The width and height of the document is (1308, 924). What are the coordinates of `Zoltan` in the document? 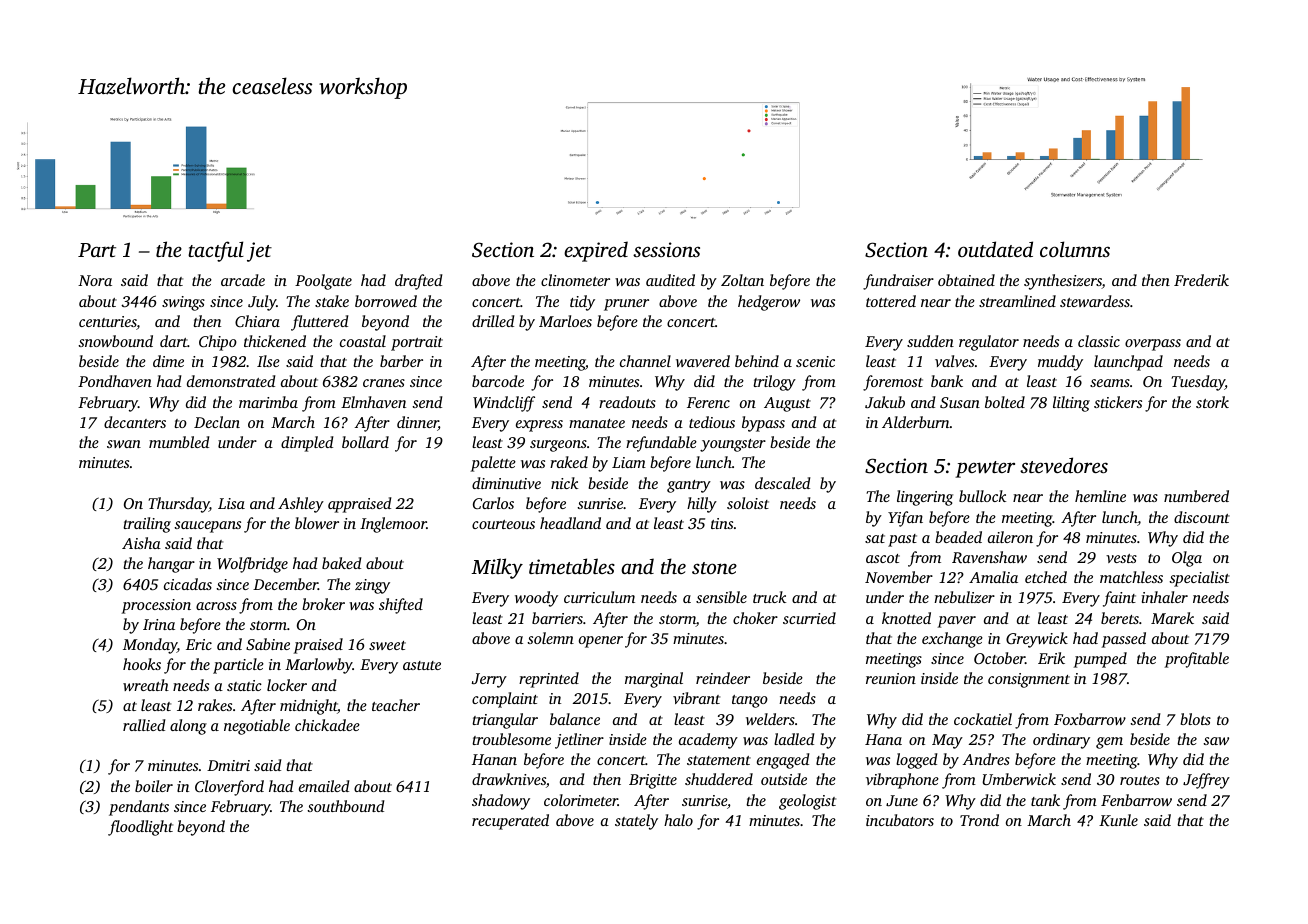 It's located at (742, 280).
